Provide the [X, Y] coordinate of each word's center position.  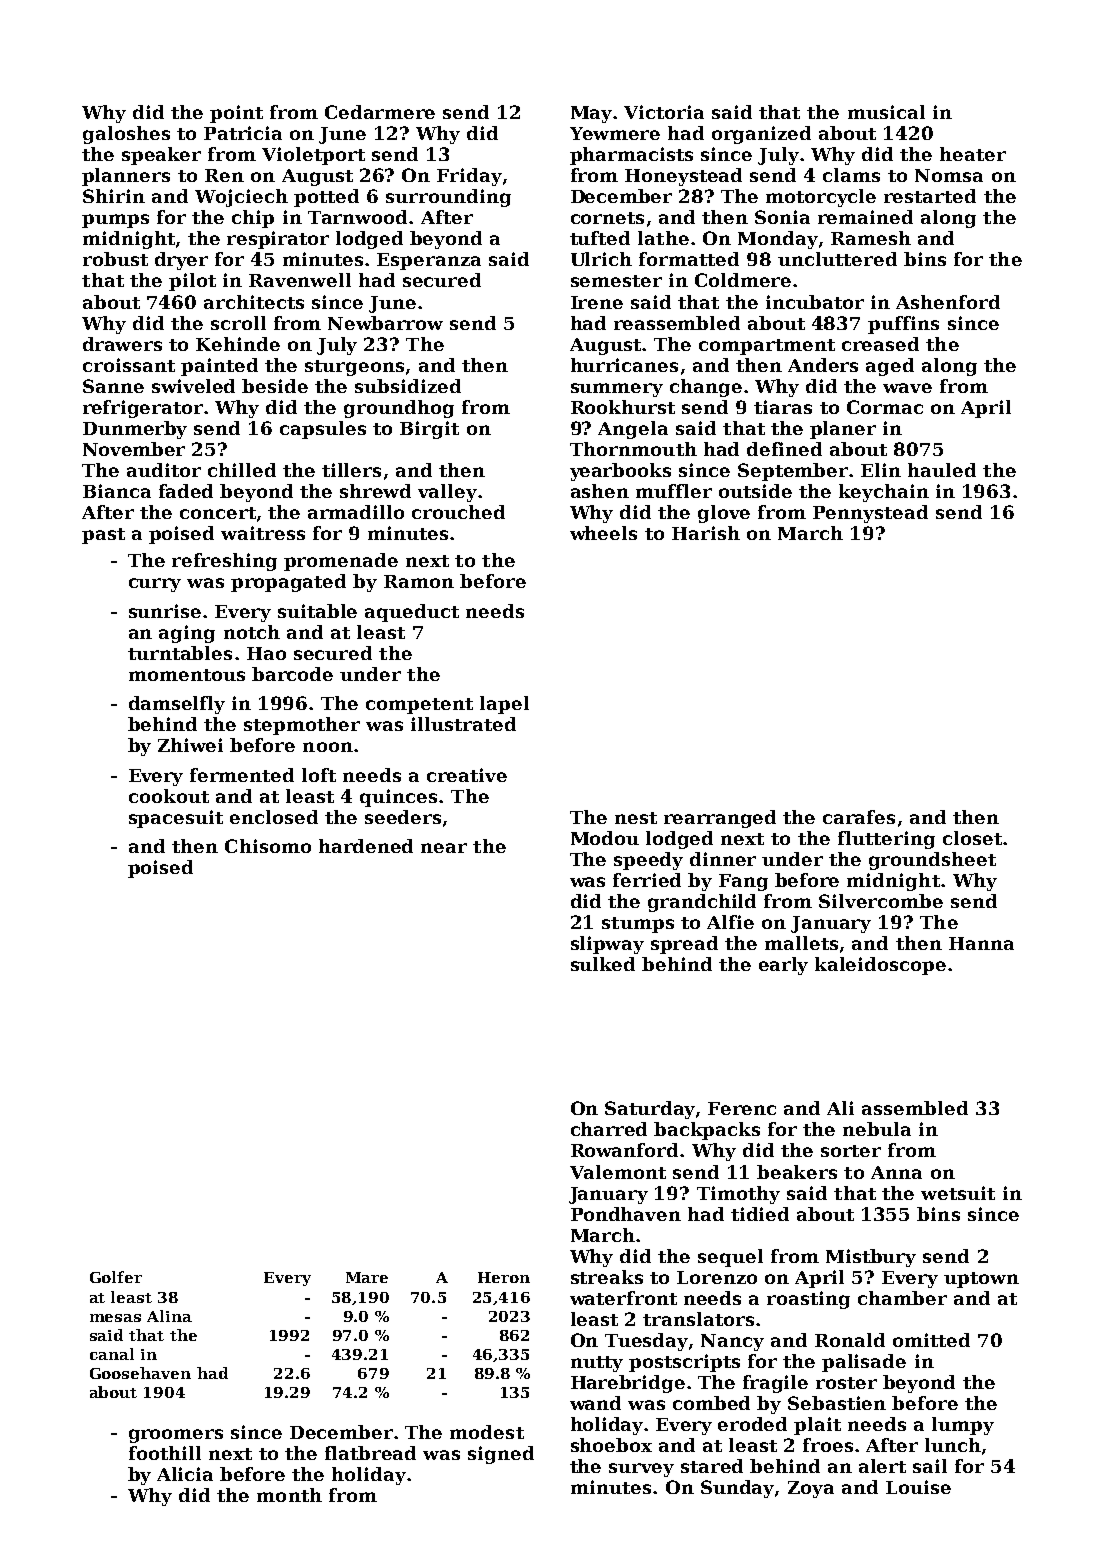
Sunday [737, 1489]
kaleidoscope [880, 966]
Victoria [664, 112]
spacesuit [176, 819]
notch [252, 632]
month [289, 1495]
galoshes [126, 135]
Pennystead [870, 514]
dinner [723, 859]
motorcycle [821, 198]
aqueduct [412, 613]
